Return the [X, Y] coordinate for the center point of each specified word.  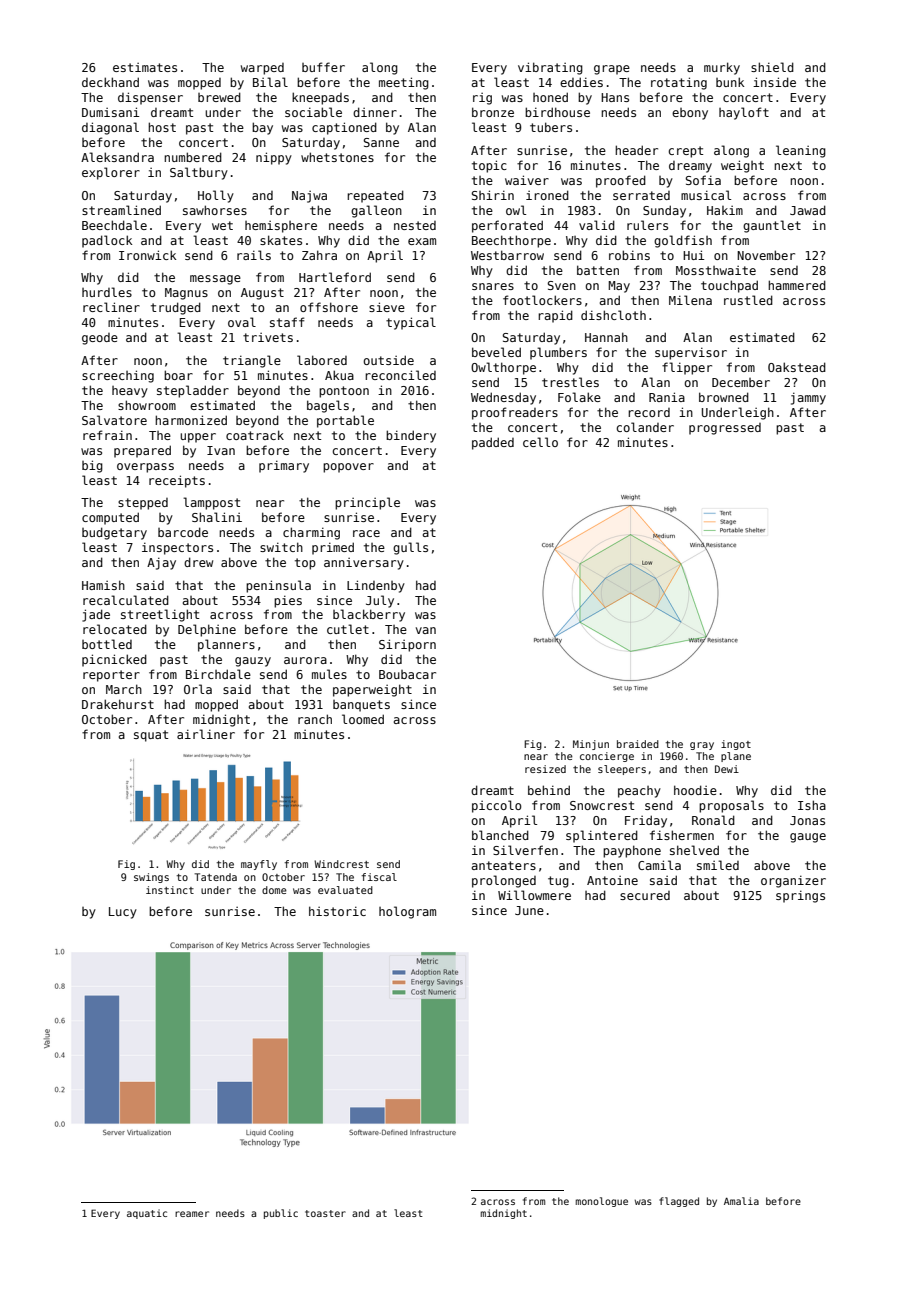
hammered [797, 285]
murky [722, 68]
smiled [718, 865]
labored [322, 360]
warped [262, 69]
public [281, 1214]
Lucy [123, 913]
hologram [407, 912]
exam [422, 241]
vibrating [550, 68]
